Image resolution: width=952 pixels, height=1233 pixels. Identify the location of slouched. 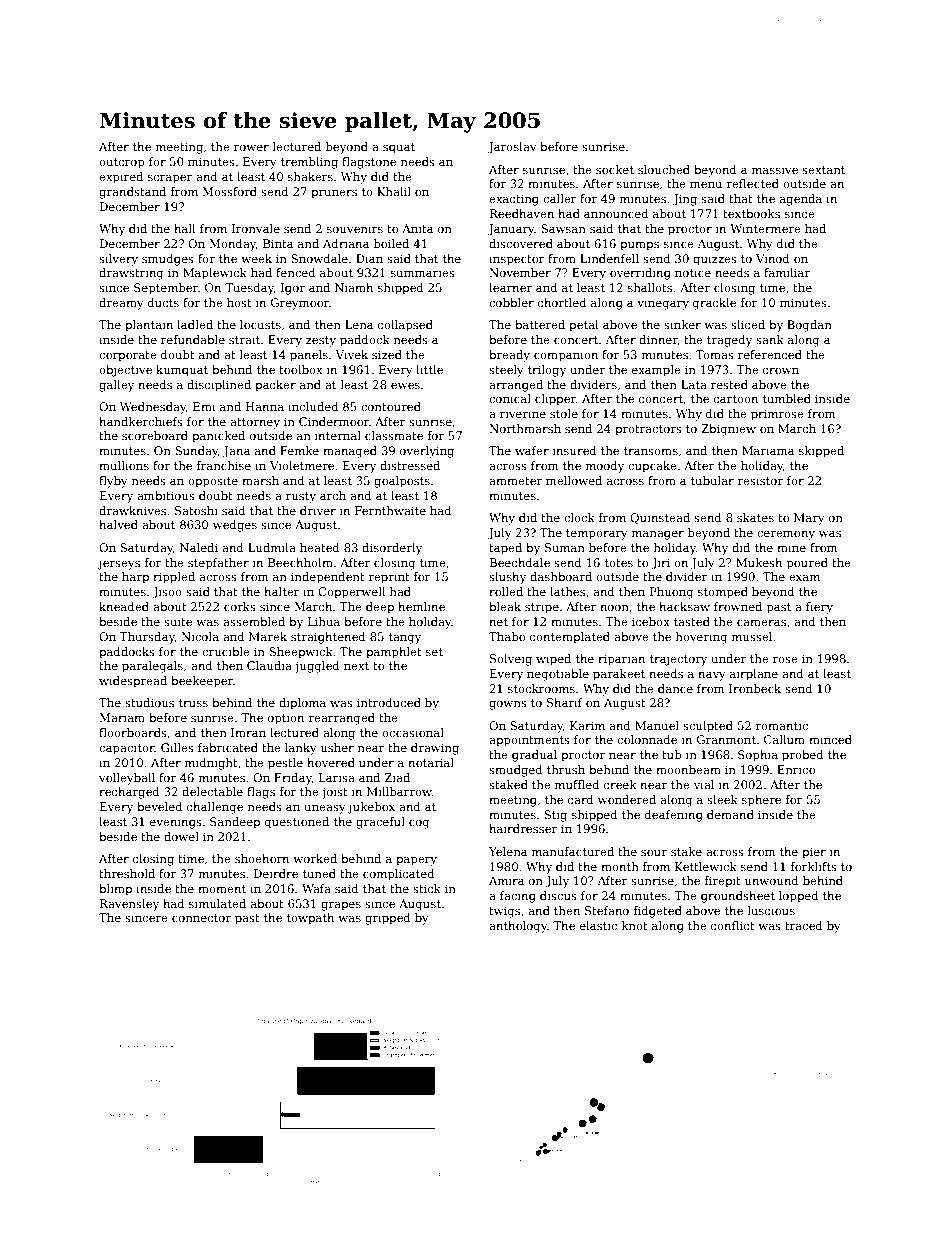
(664, 169).
